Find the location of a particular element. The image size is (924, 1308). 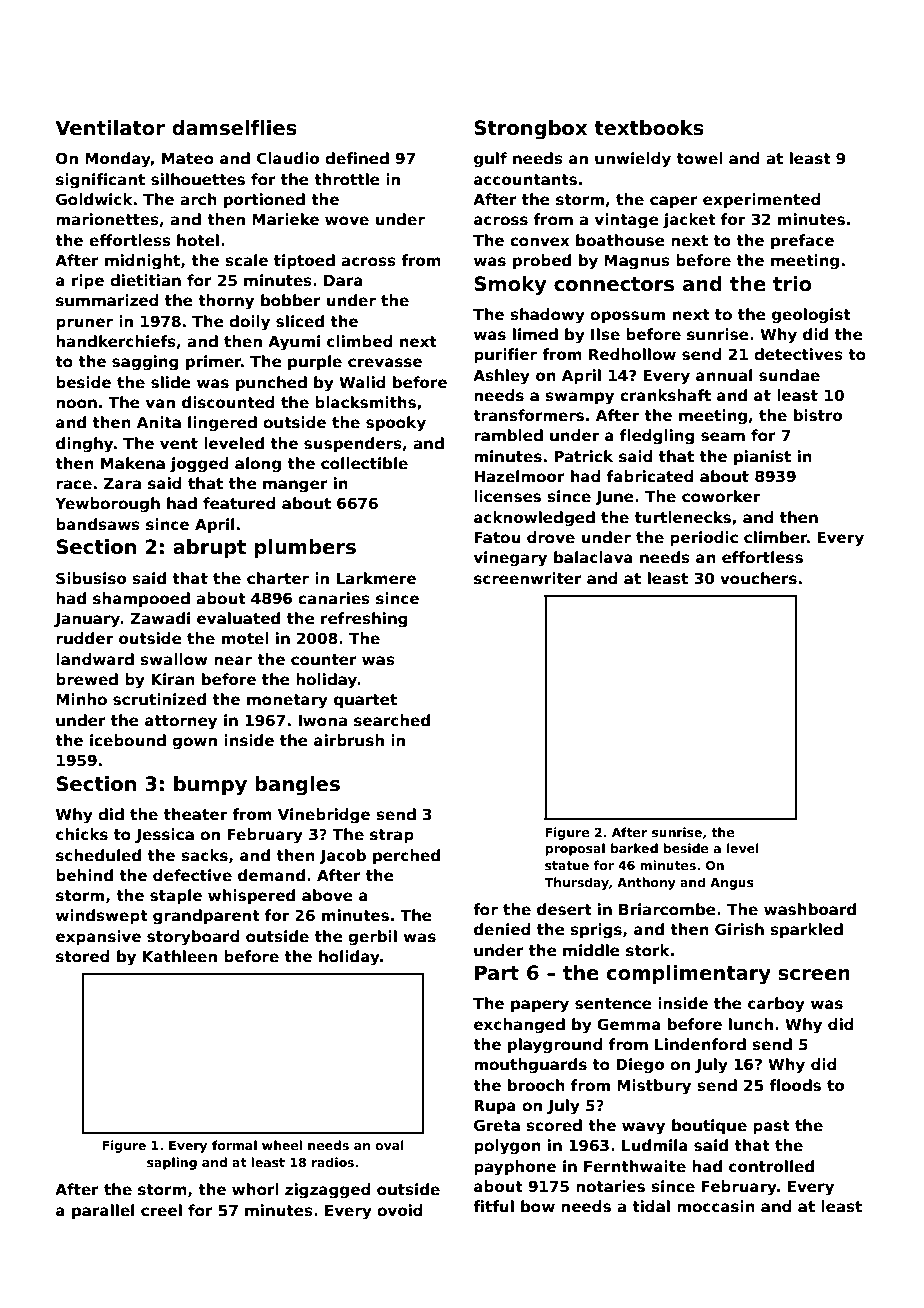

moccasin is located at coordinates (716, 1206).
